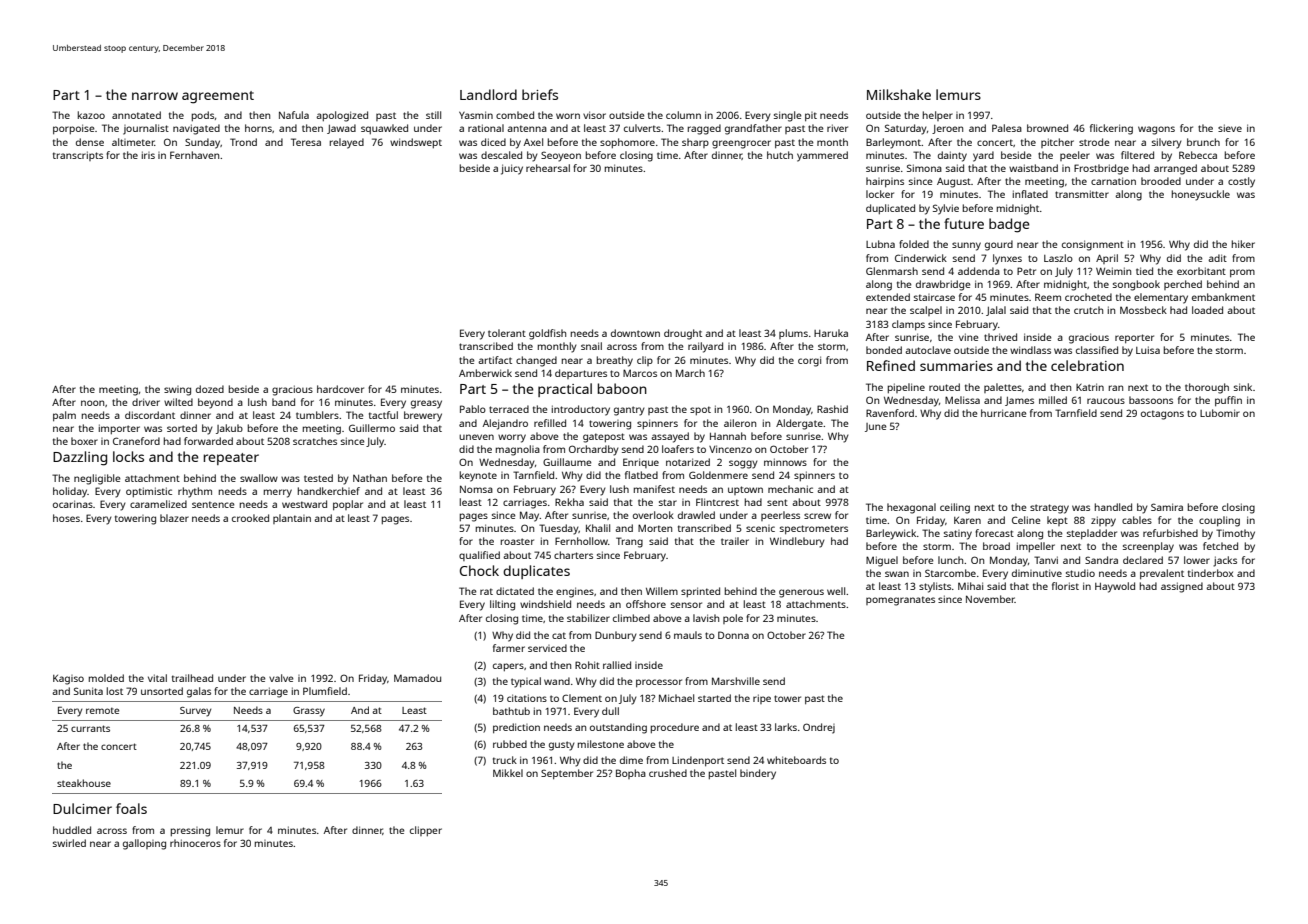 This page has height=924, width=1308. I want to click on Milkshake, so click(899, 94).
